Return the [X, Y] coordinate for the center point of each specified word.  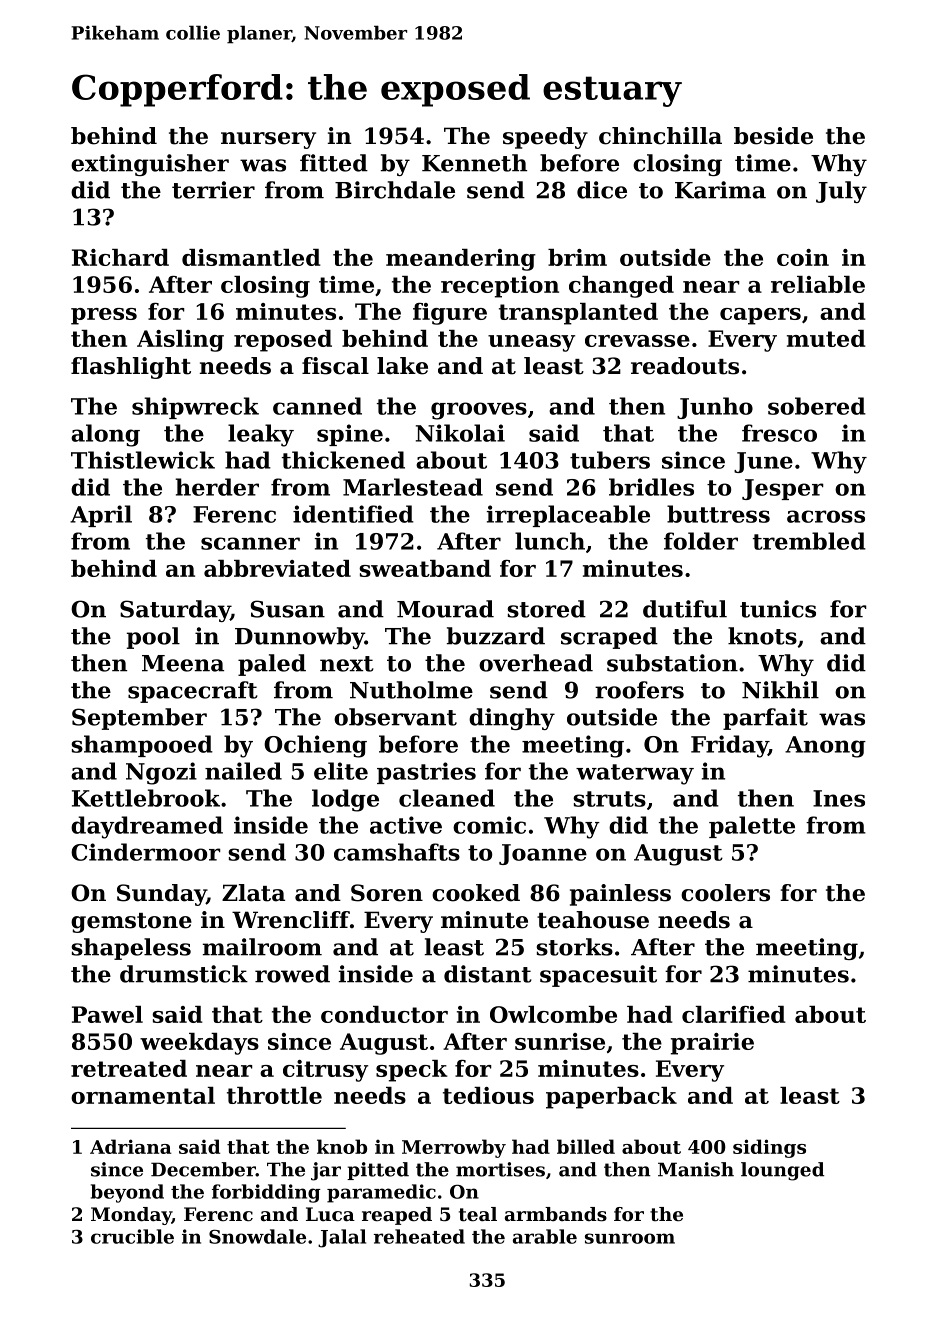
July [841, 192]
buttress [718, 514]
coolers [725, 893]
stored [546, 609]
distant [488, 974]
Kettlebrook [146, 798]
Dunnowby [300, 638]
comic [489, 825]
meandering [461, 260]
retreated [129, 1068]
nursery [268, 140]
